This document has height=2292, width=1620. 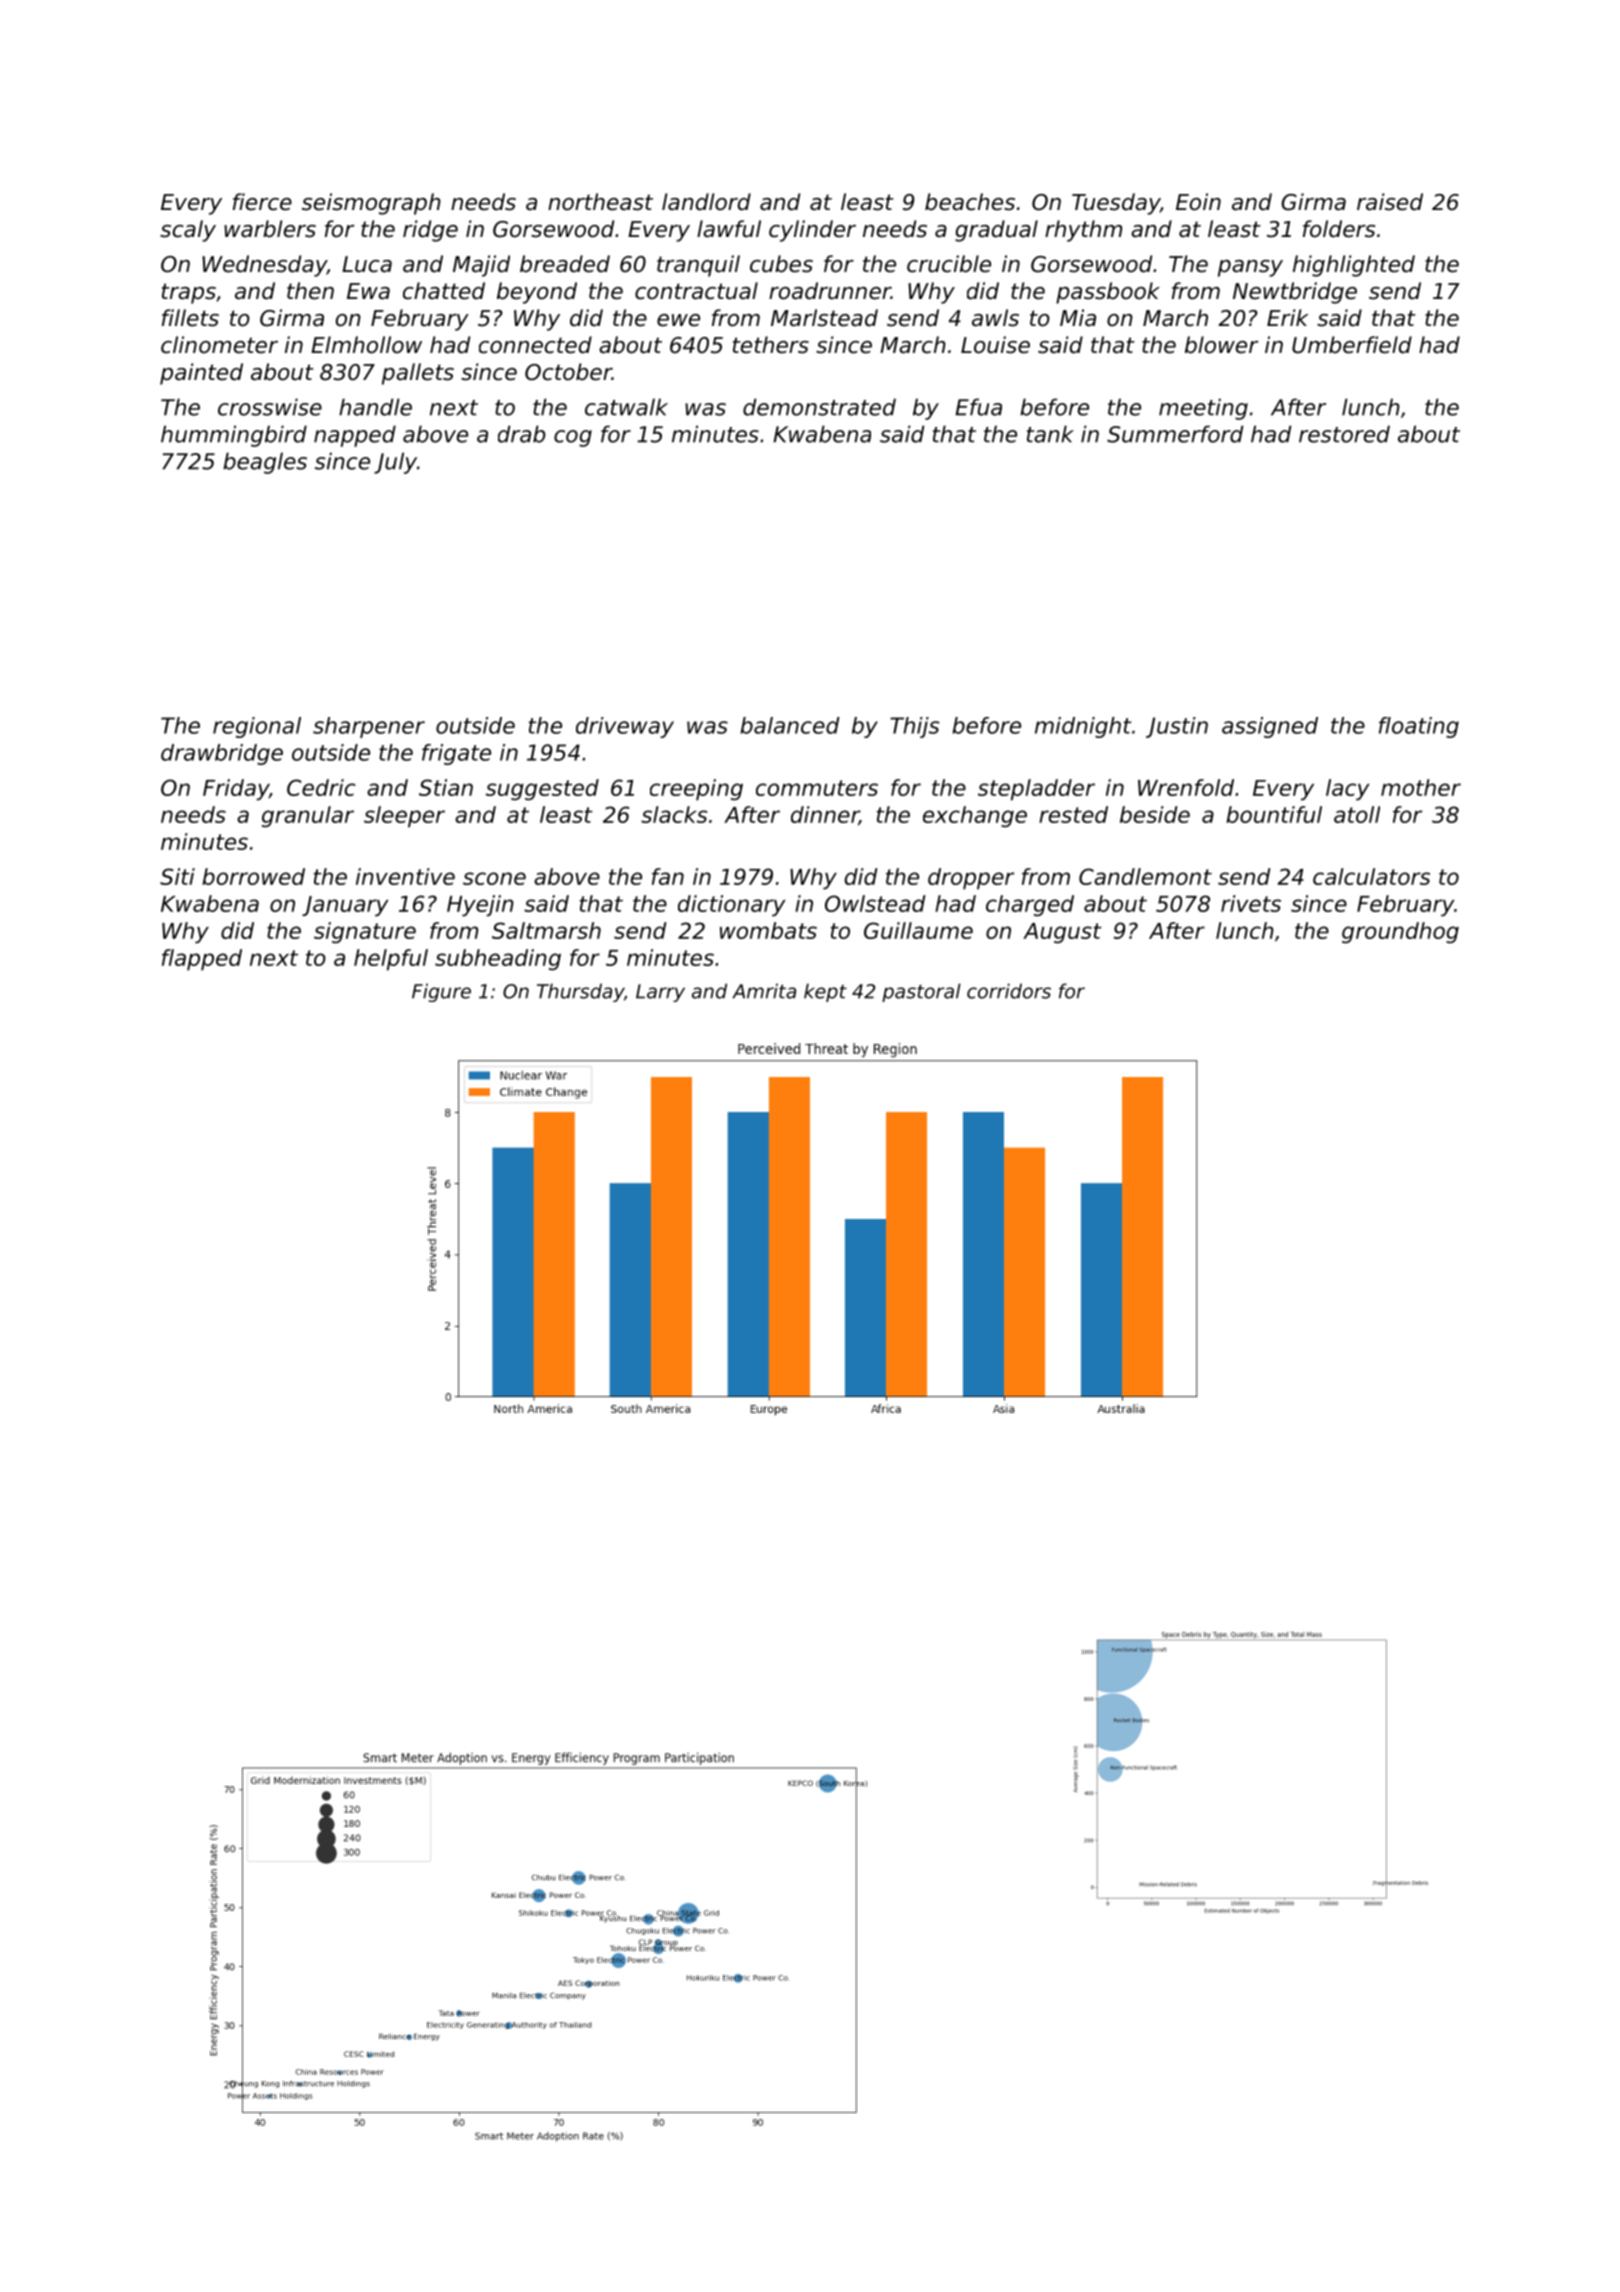 I want to click on sleeper, so click(x=404, y=817).
